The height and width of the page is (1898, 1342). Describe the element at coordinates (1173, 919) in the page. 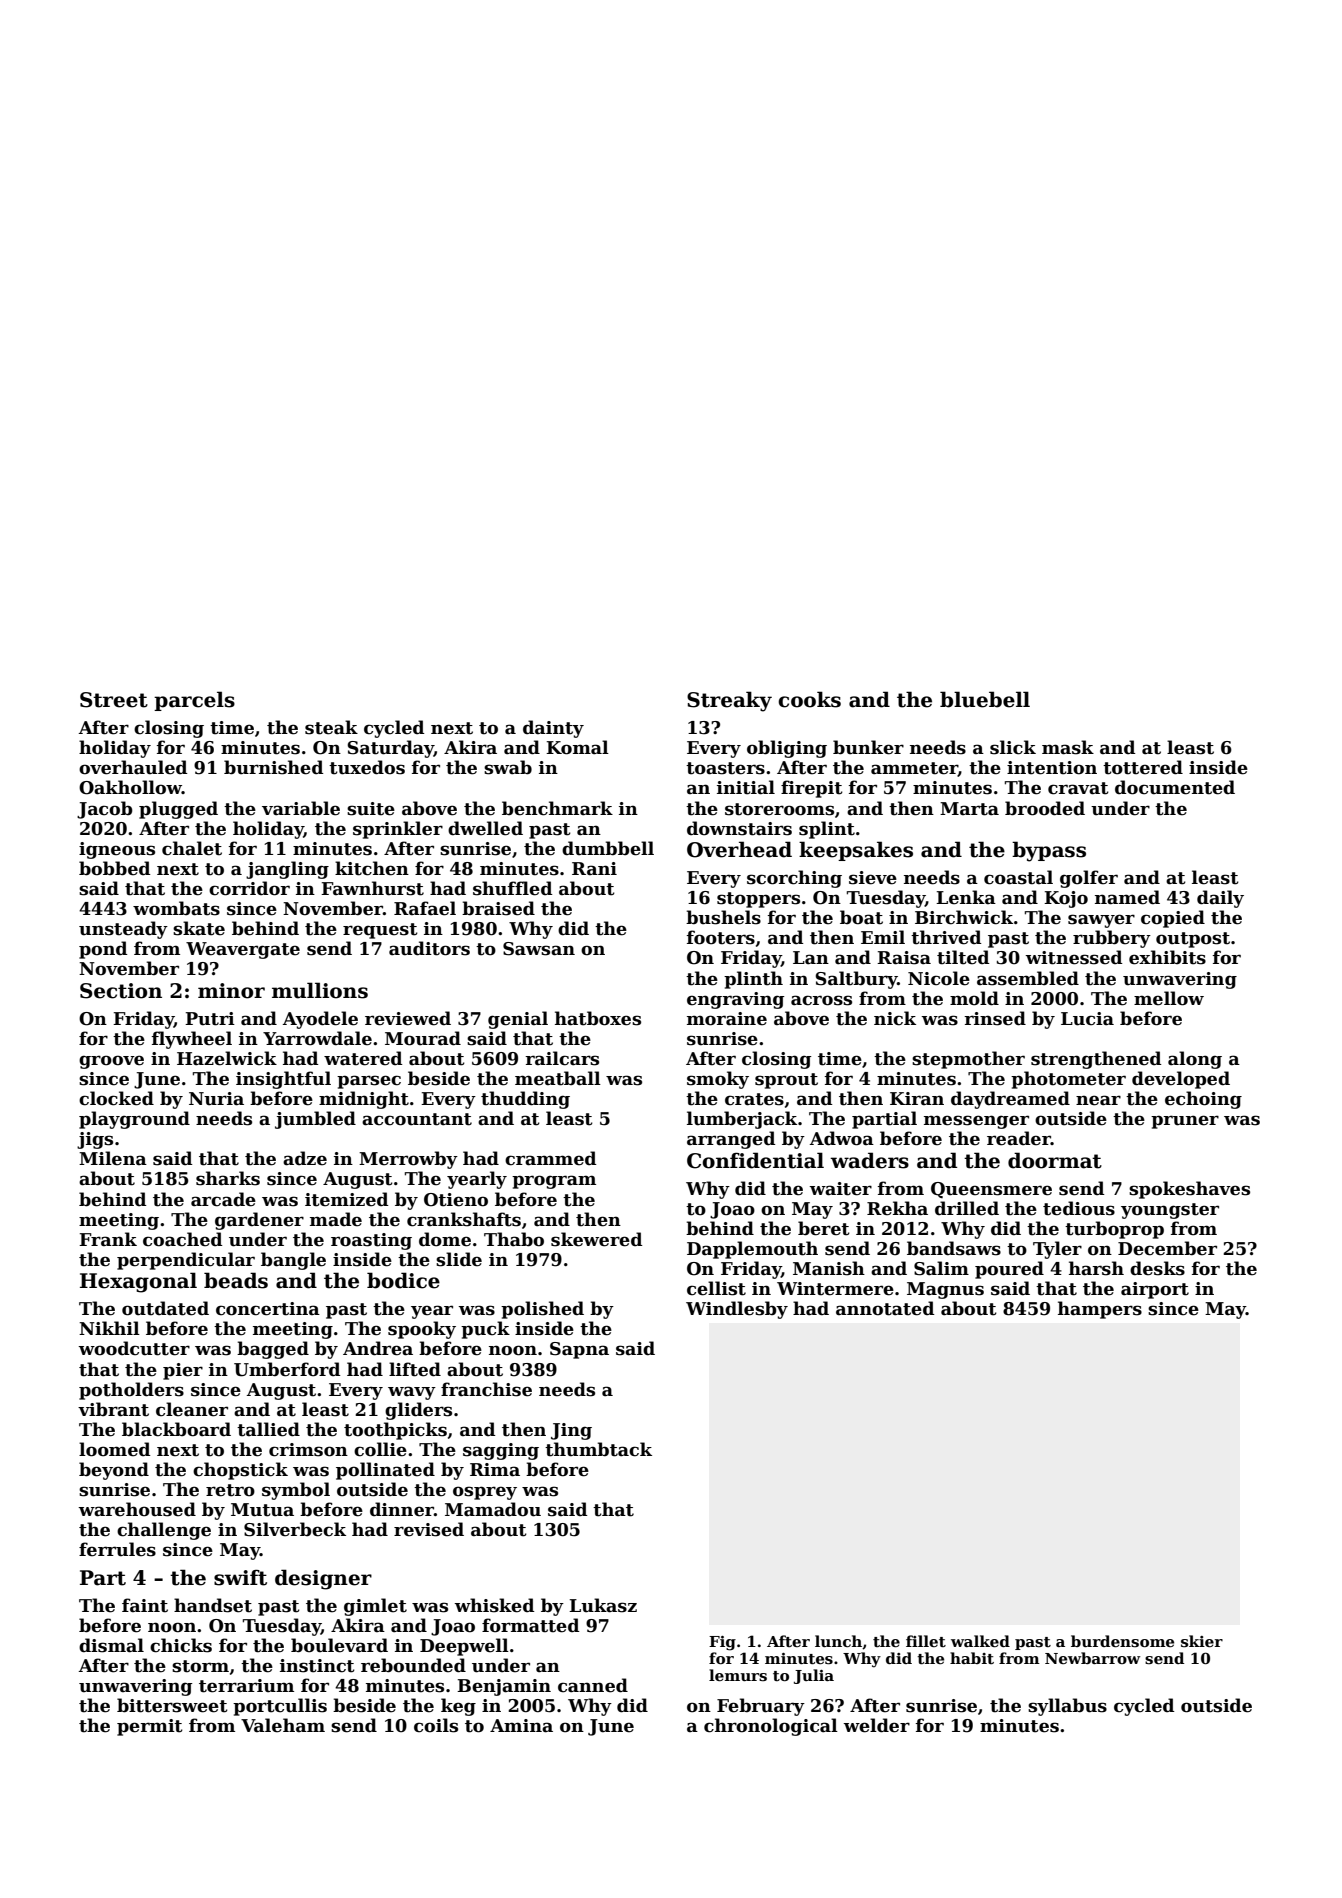

I see `copied` at that location.
